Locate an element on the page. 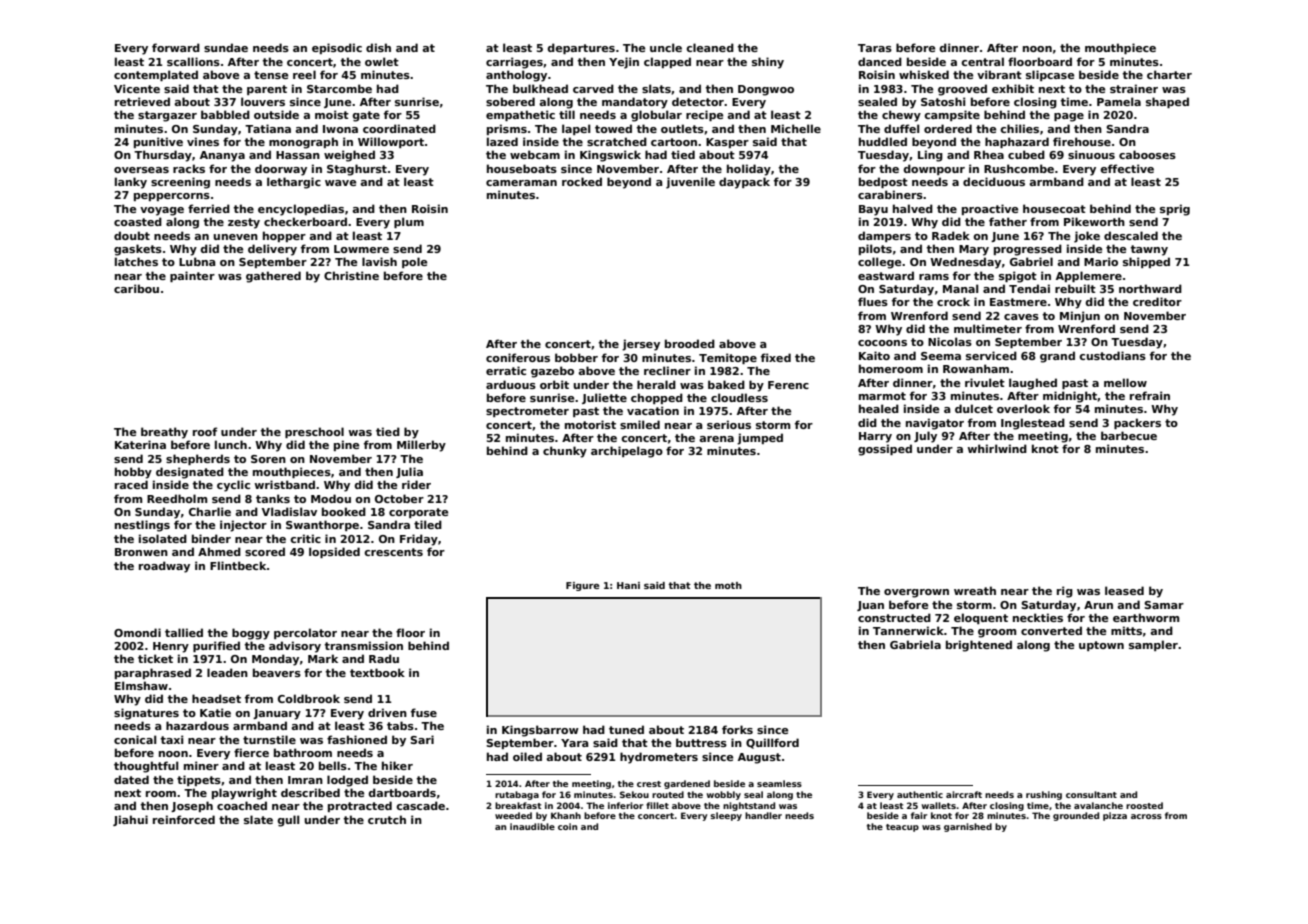 This image has width=1308, height=924. oiled is located at coordinates (527, 756).
